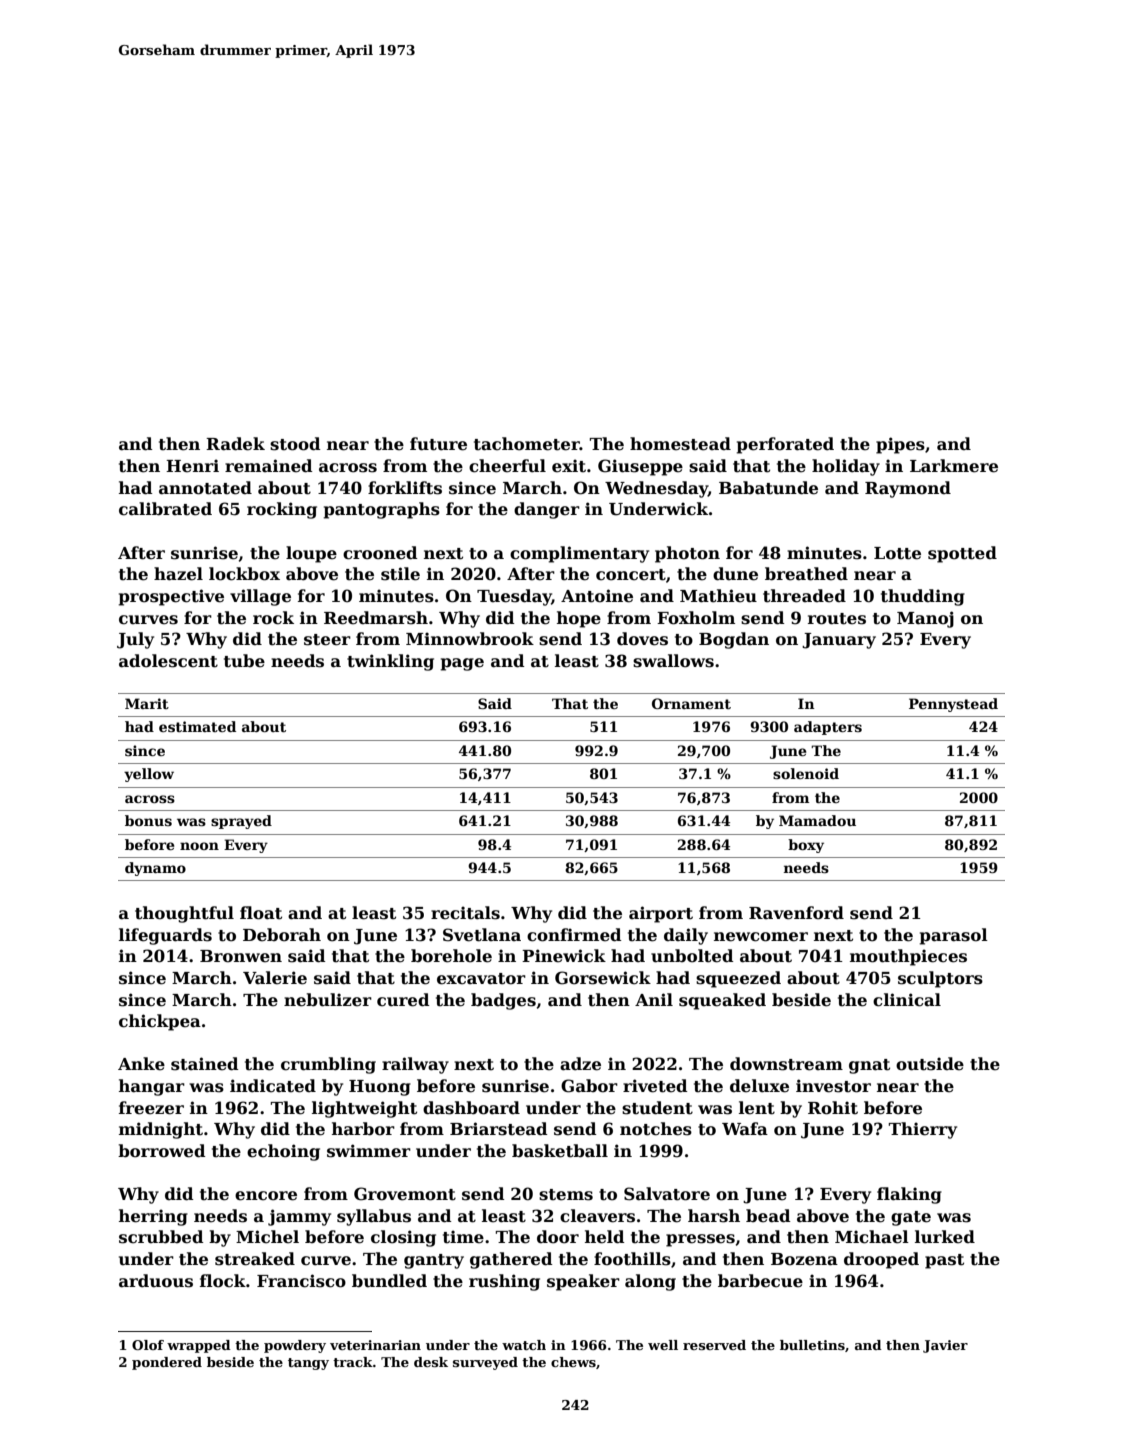 The height and width of the screenshot is (1453, 1123). Describe the element at coordinates (650, 1282) in the screenshot. I see `along` at that location.
